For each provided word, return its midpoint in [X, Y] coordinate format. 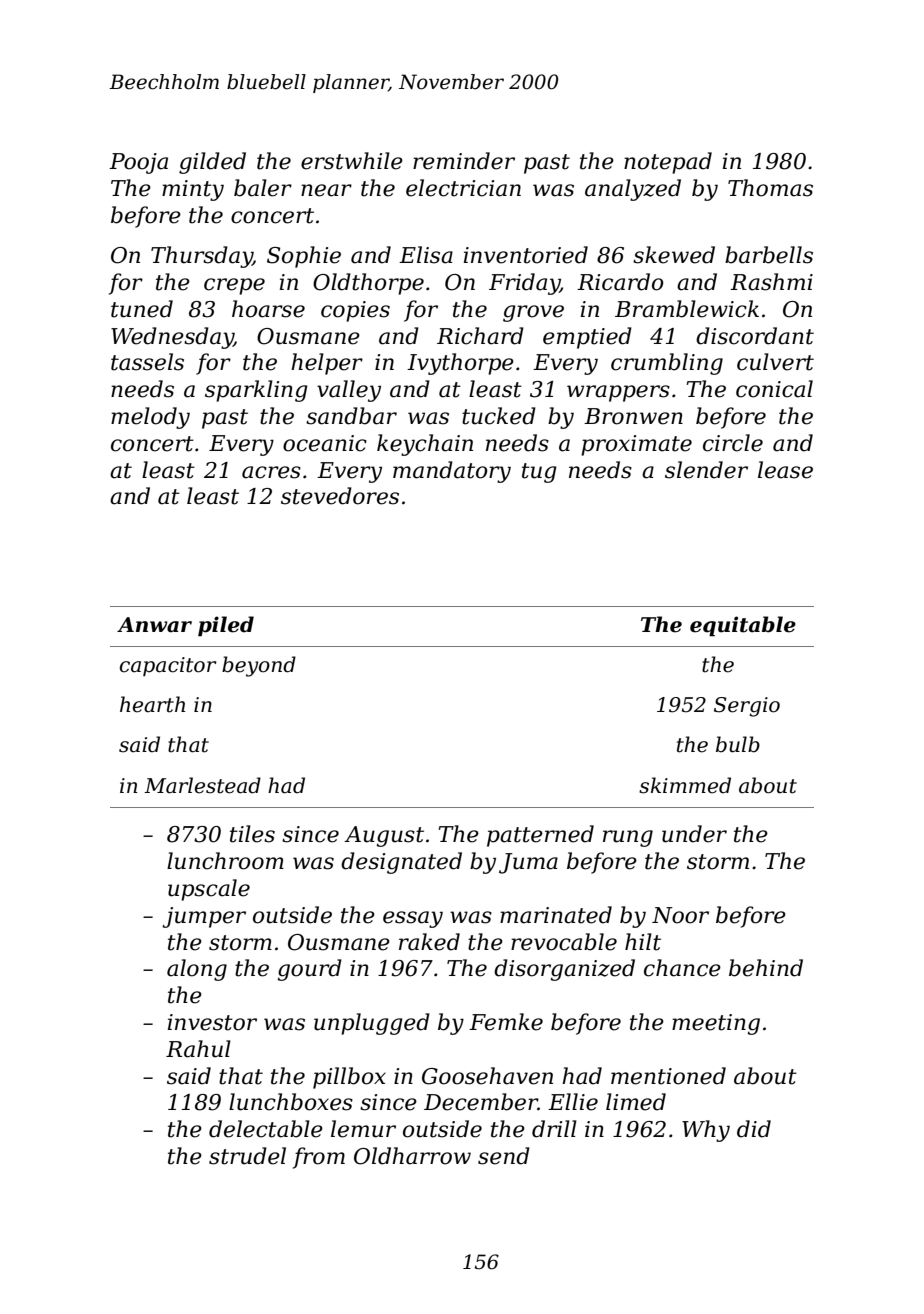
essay [413, 919]
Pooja [138, 163]
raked [429, 942]
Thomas [770, 188]
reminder [464, 161]
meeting [716, 1024]
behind [766, 968]
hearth [152, 704]
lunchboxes [291, 1102]
